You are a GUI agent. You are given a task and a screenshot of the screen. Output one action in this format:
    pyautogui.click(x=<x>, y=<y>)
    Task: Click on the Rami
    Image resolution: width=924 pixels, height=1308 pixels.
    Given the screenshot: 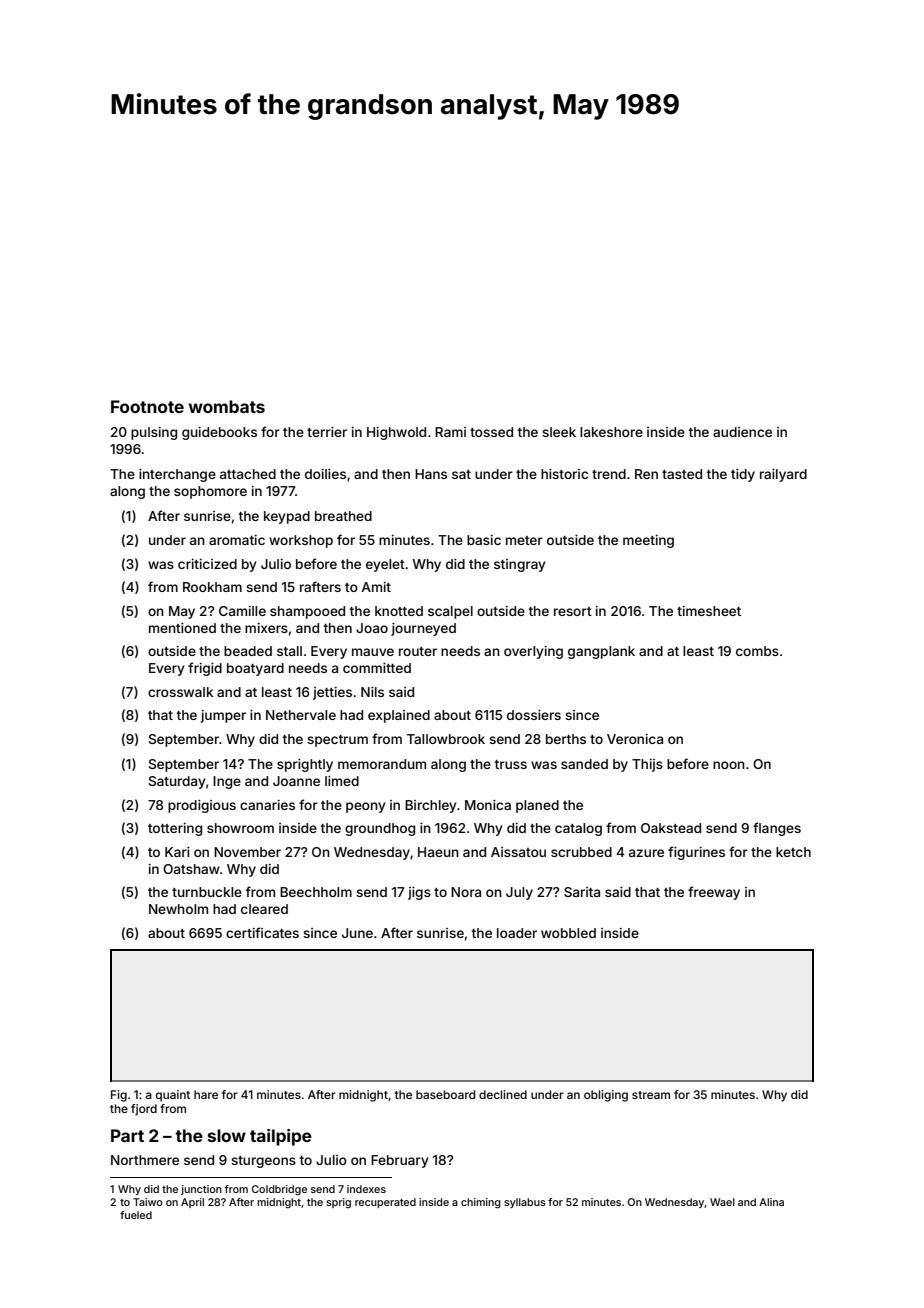 What is the action you would take?
    pyautogui.click(x=450, y=432)
